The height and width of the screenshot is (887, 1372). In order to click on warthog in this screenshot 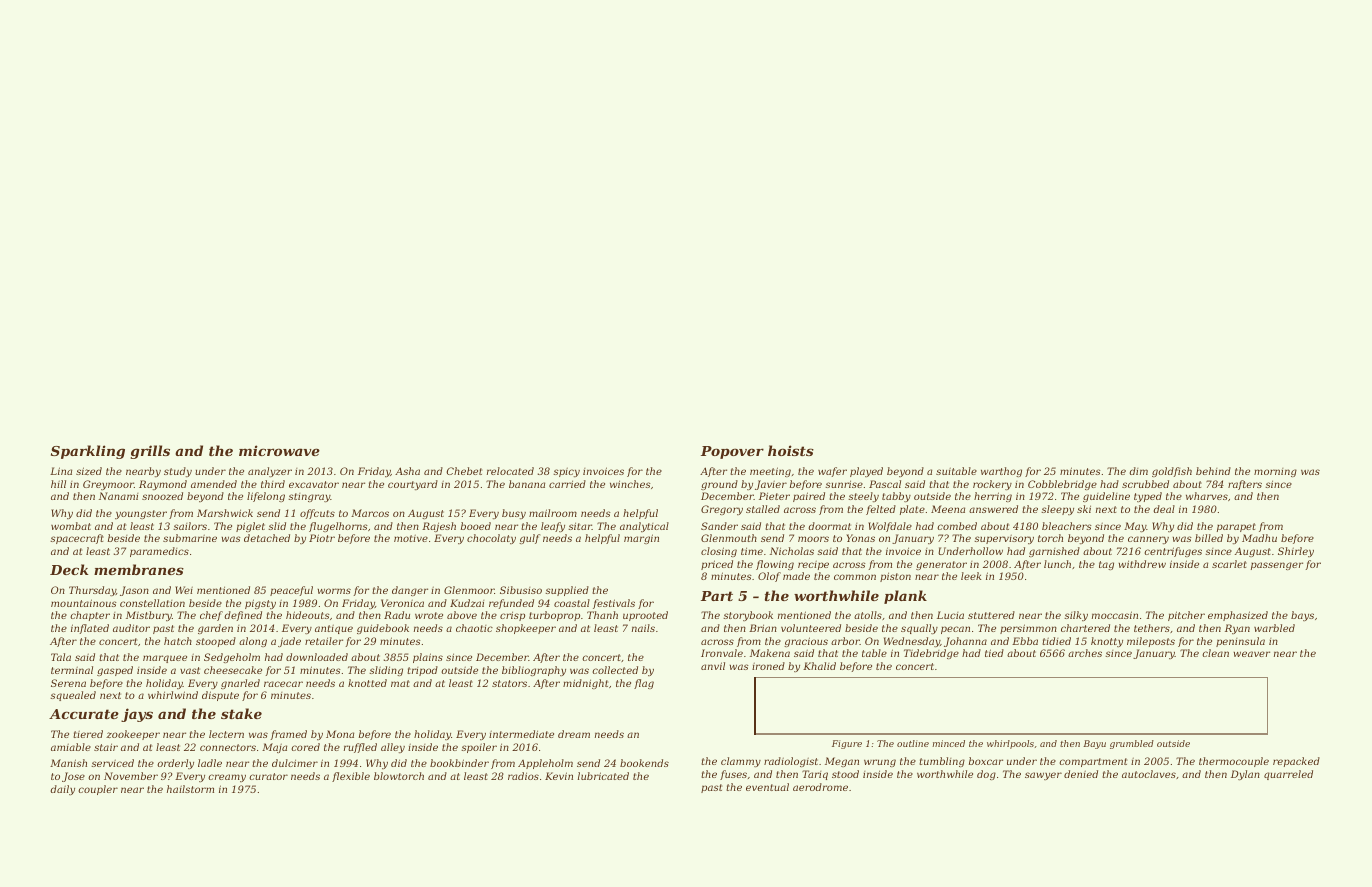, I will do `click(1001, 472)`.
